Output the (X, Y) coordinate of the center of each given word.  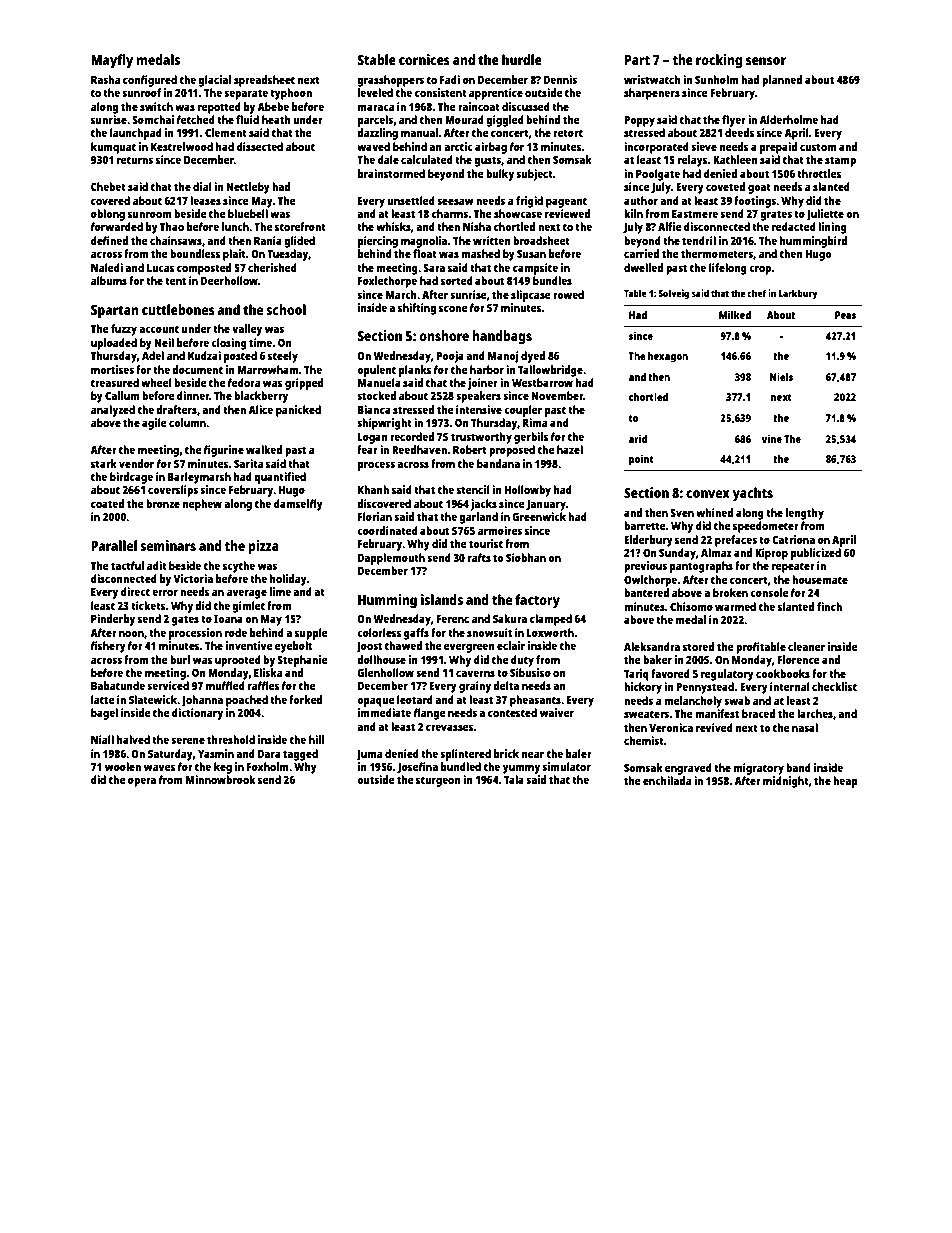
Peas (845, 315)
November (557, 395)
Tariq (636, 675)
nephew (202, 505)
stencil (473, 489)
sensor (766, 61)
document (197, 369)
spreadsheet (264, 81)
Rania (268, 240)
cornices (424, 59)
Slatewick (153, 699)
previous (645, 567)
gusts (487, 161)
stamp (840, 161)
